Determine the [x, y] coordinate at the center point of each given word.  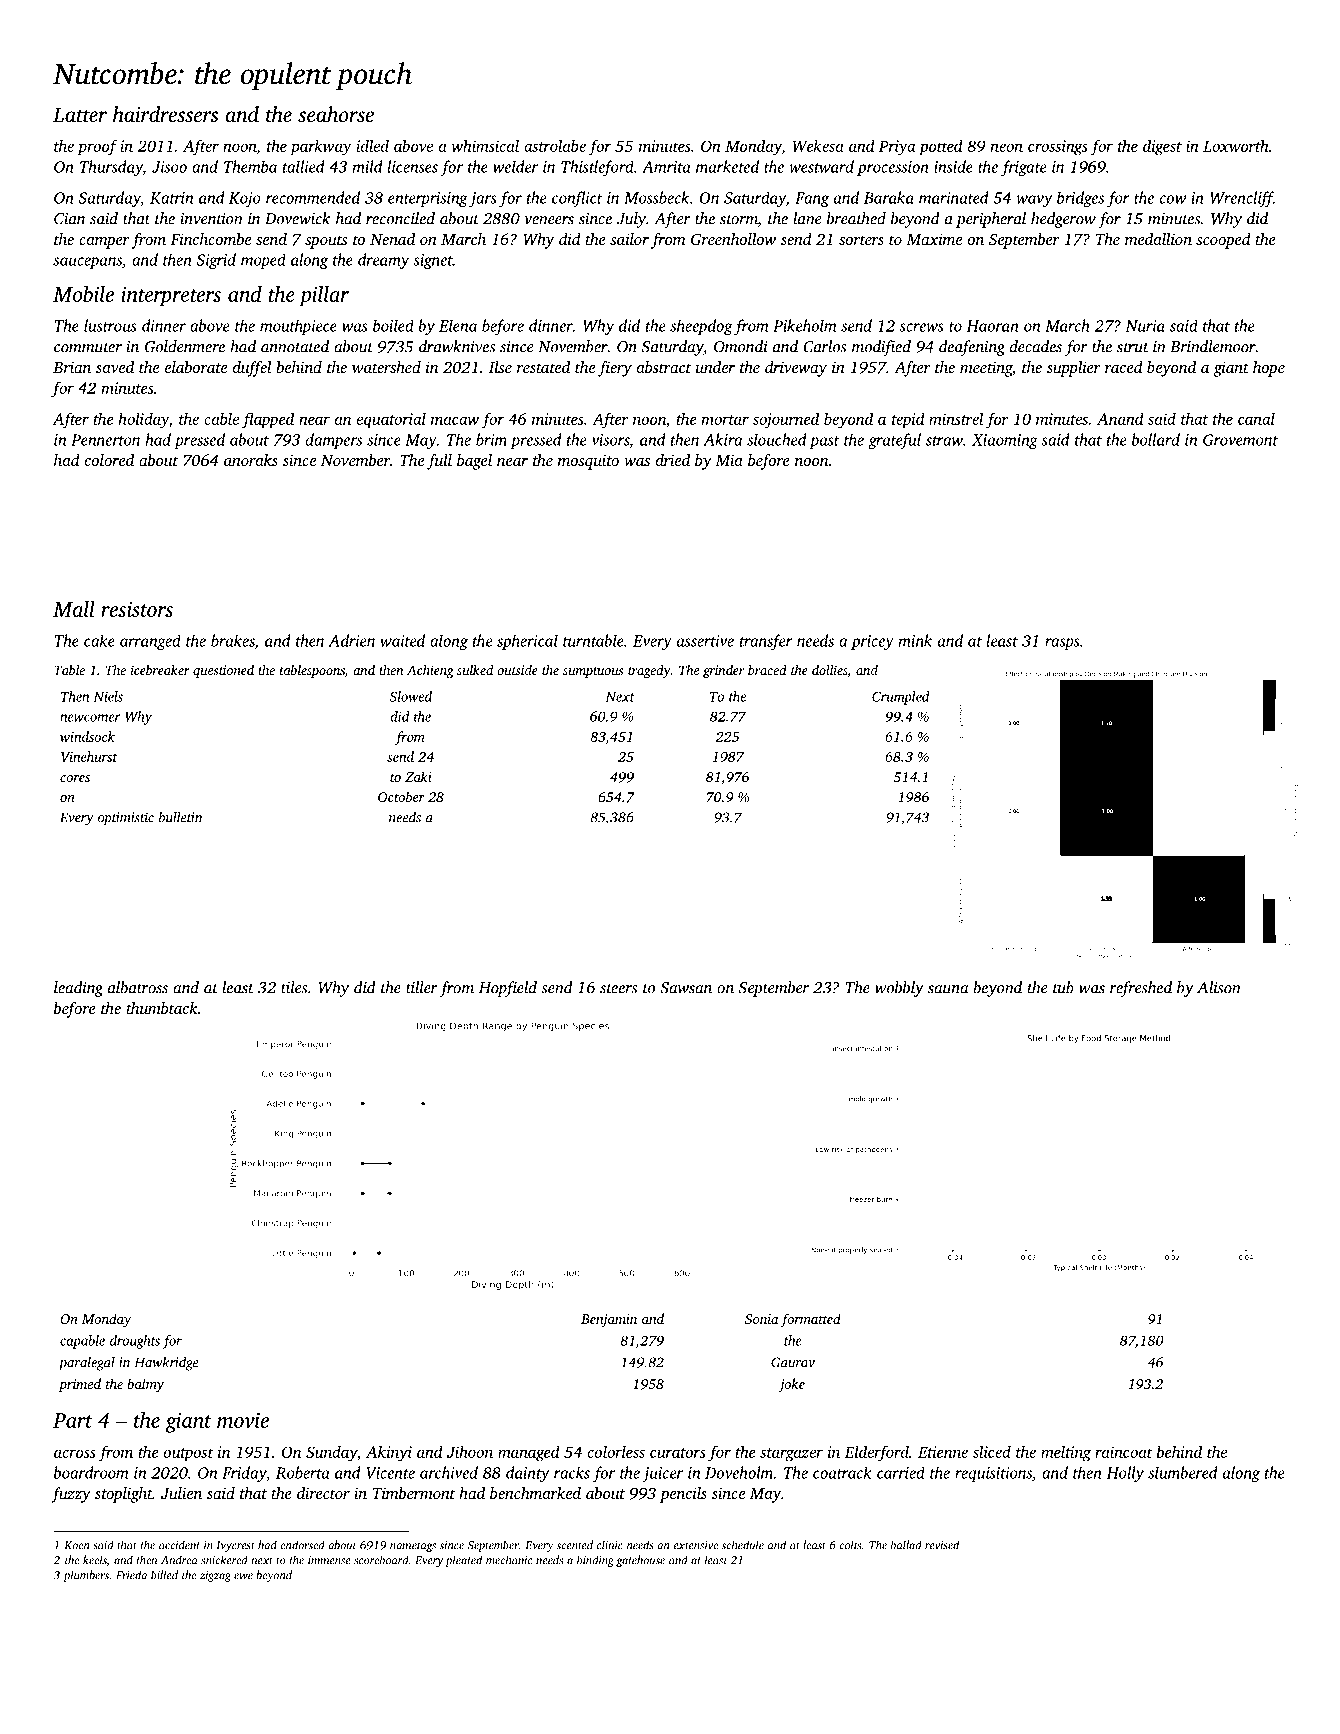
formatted [810, 1320]
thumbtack [162, 1008]
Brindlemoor [1213, 346]
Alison [1219, 987]
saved [115, 367]
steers [618, 988]
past [824, 442]
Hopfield [508, 989]
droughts [135, 1342]
